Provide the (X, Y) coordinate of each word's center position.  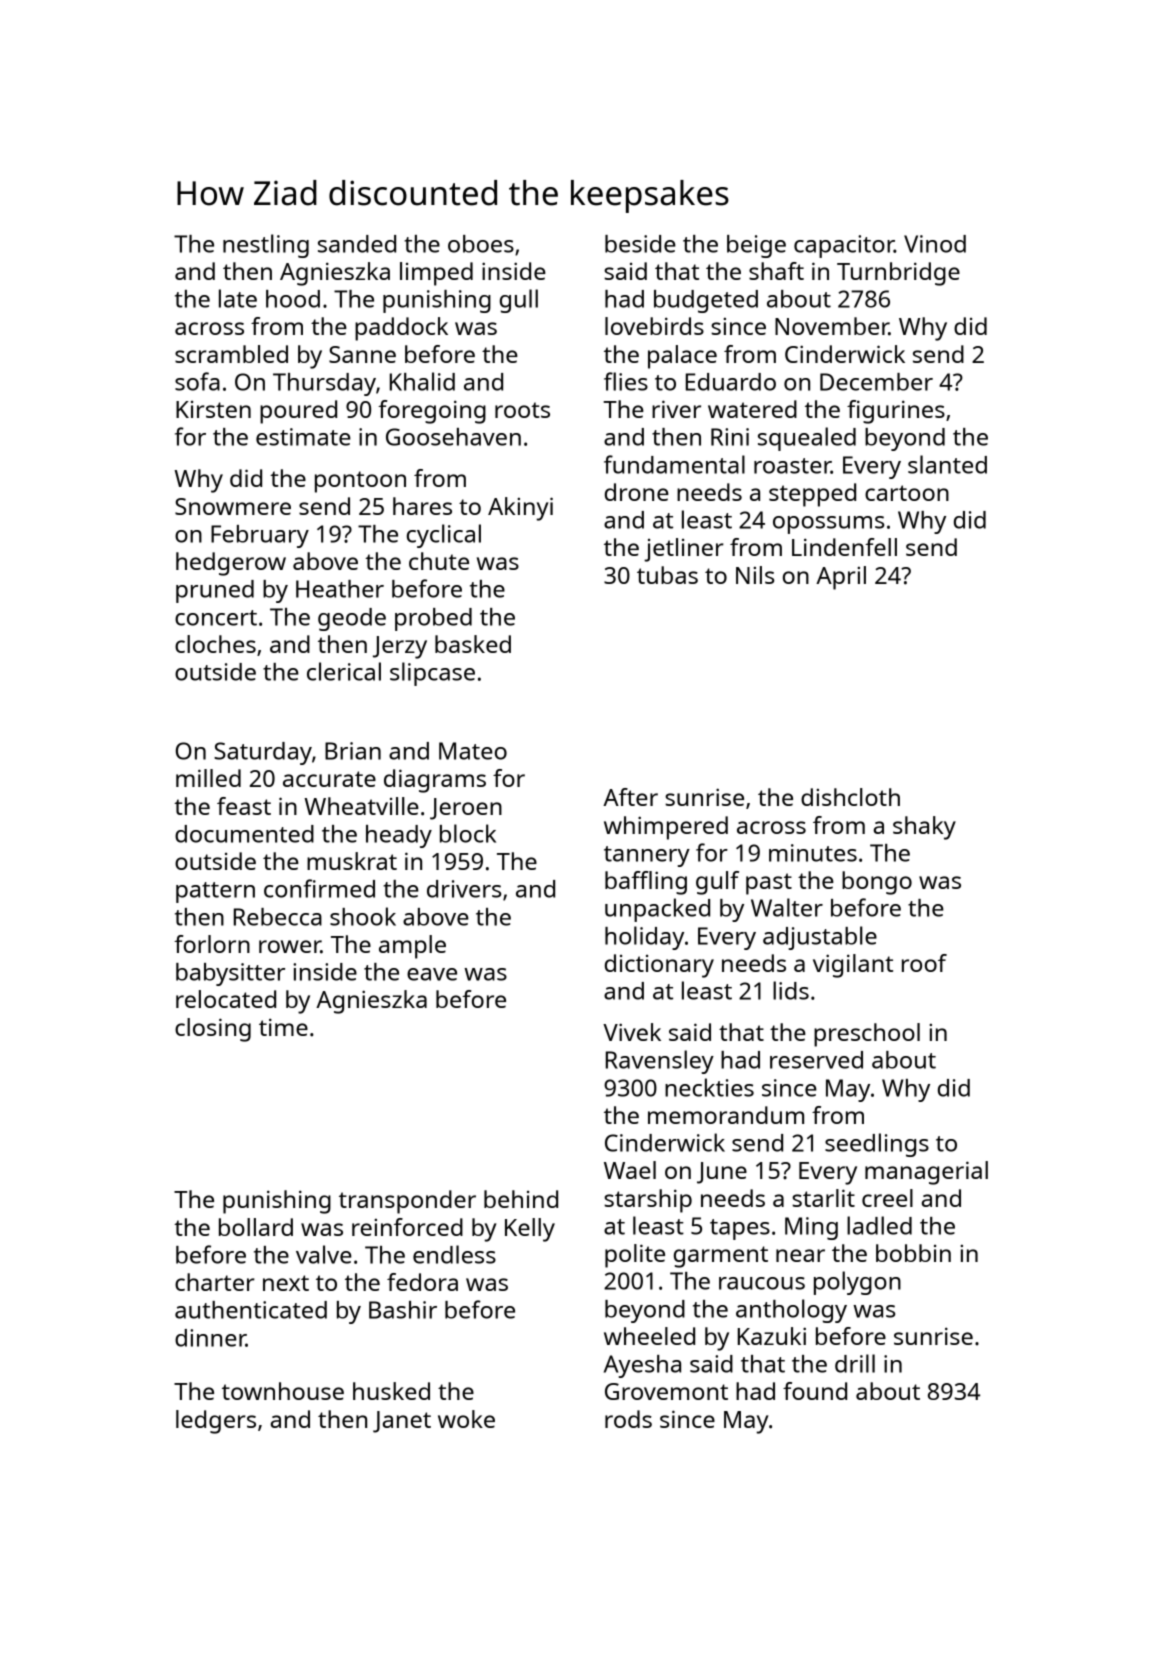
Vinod (935, 244)
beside (640, 244)
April (841, 578)
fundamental (674, 464)
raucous (762, 1283)
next (286, 1283)
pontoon (360, 482)
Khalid (422, 381)
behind (521, 1199)
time (283, 1027)
